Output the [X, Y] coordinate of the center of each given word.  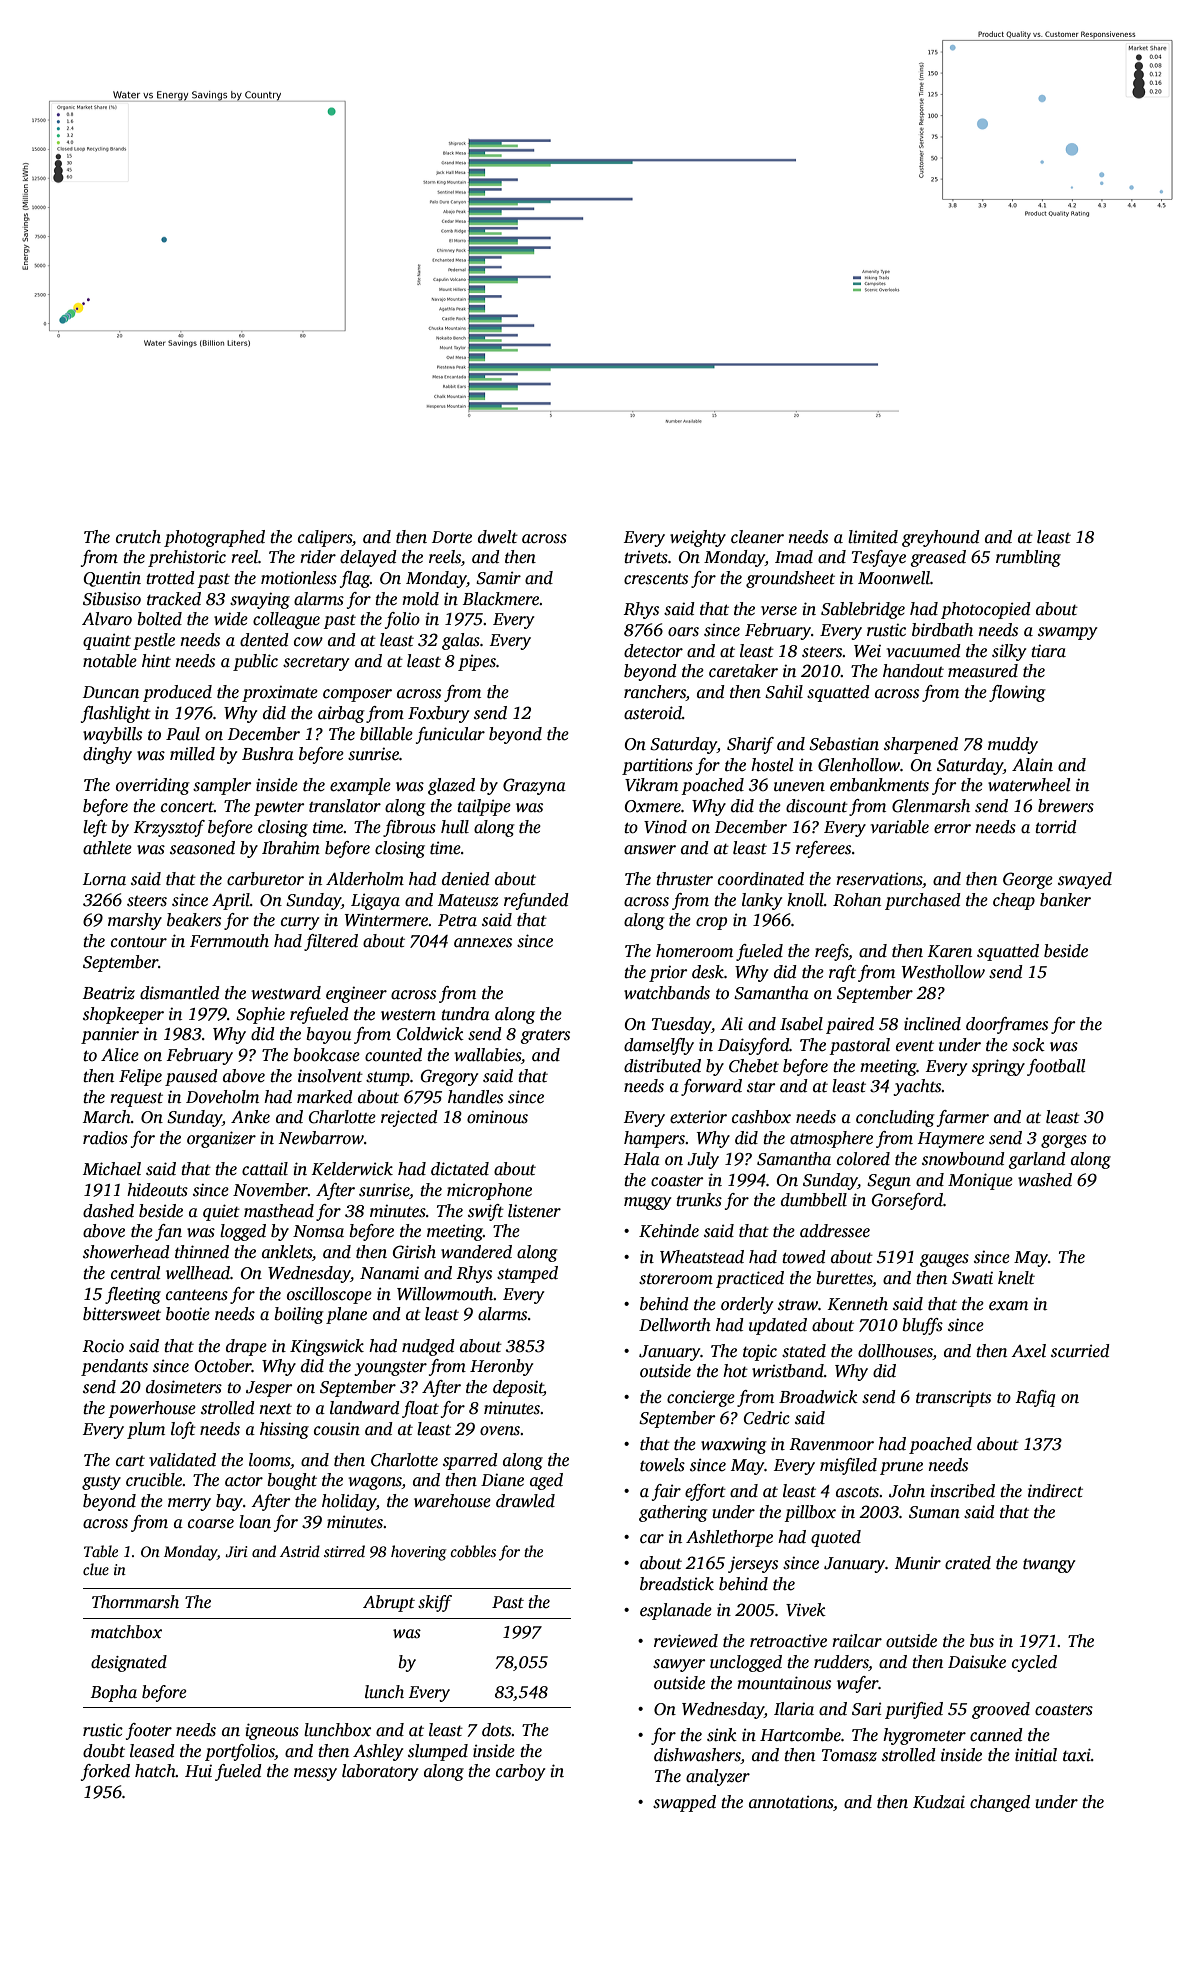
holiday [349, 1502]
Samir [498, 578]
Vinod [665, 827]
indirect [1055, 1491]
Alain [1032, 765]
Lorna [104, 879]
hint [156, 661]
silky [1009, 652]
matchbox [126, 1632]
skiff [435, 1603]
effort [705, 1492]
